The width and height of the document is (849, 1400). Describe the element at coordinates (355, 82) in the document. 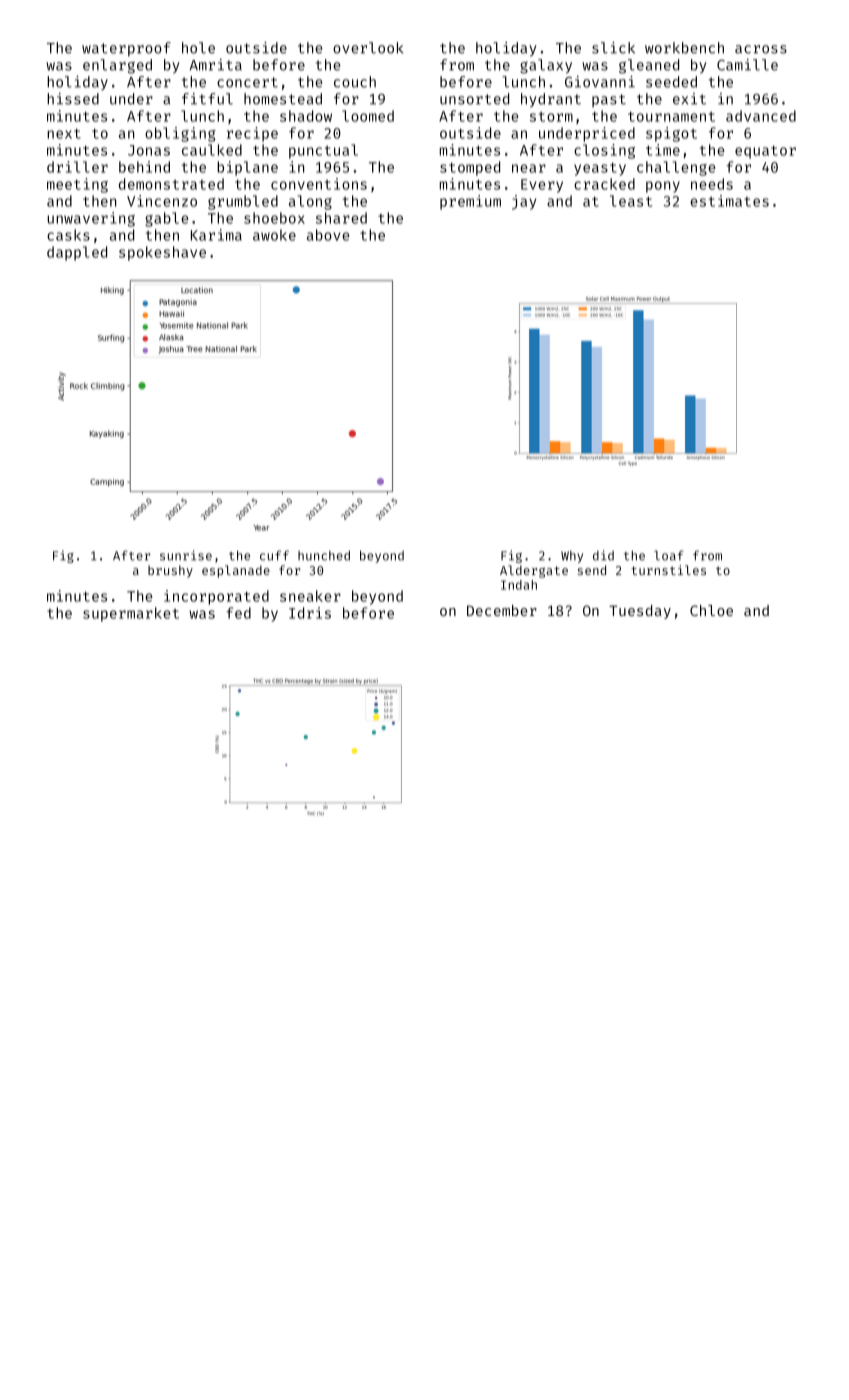

I see `couch` at that location.
